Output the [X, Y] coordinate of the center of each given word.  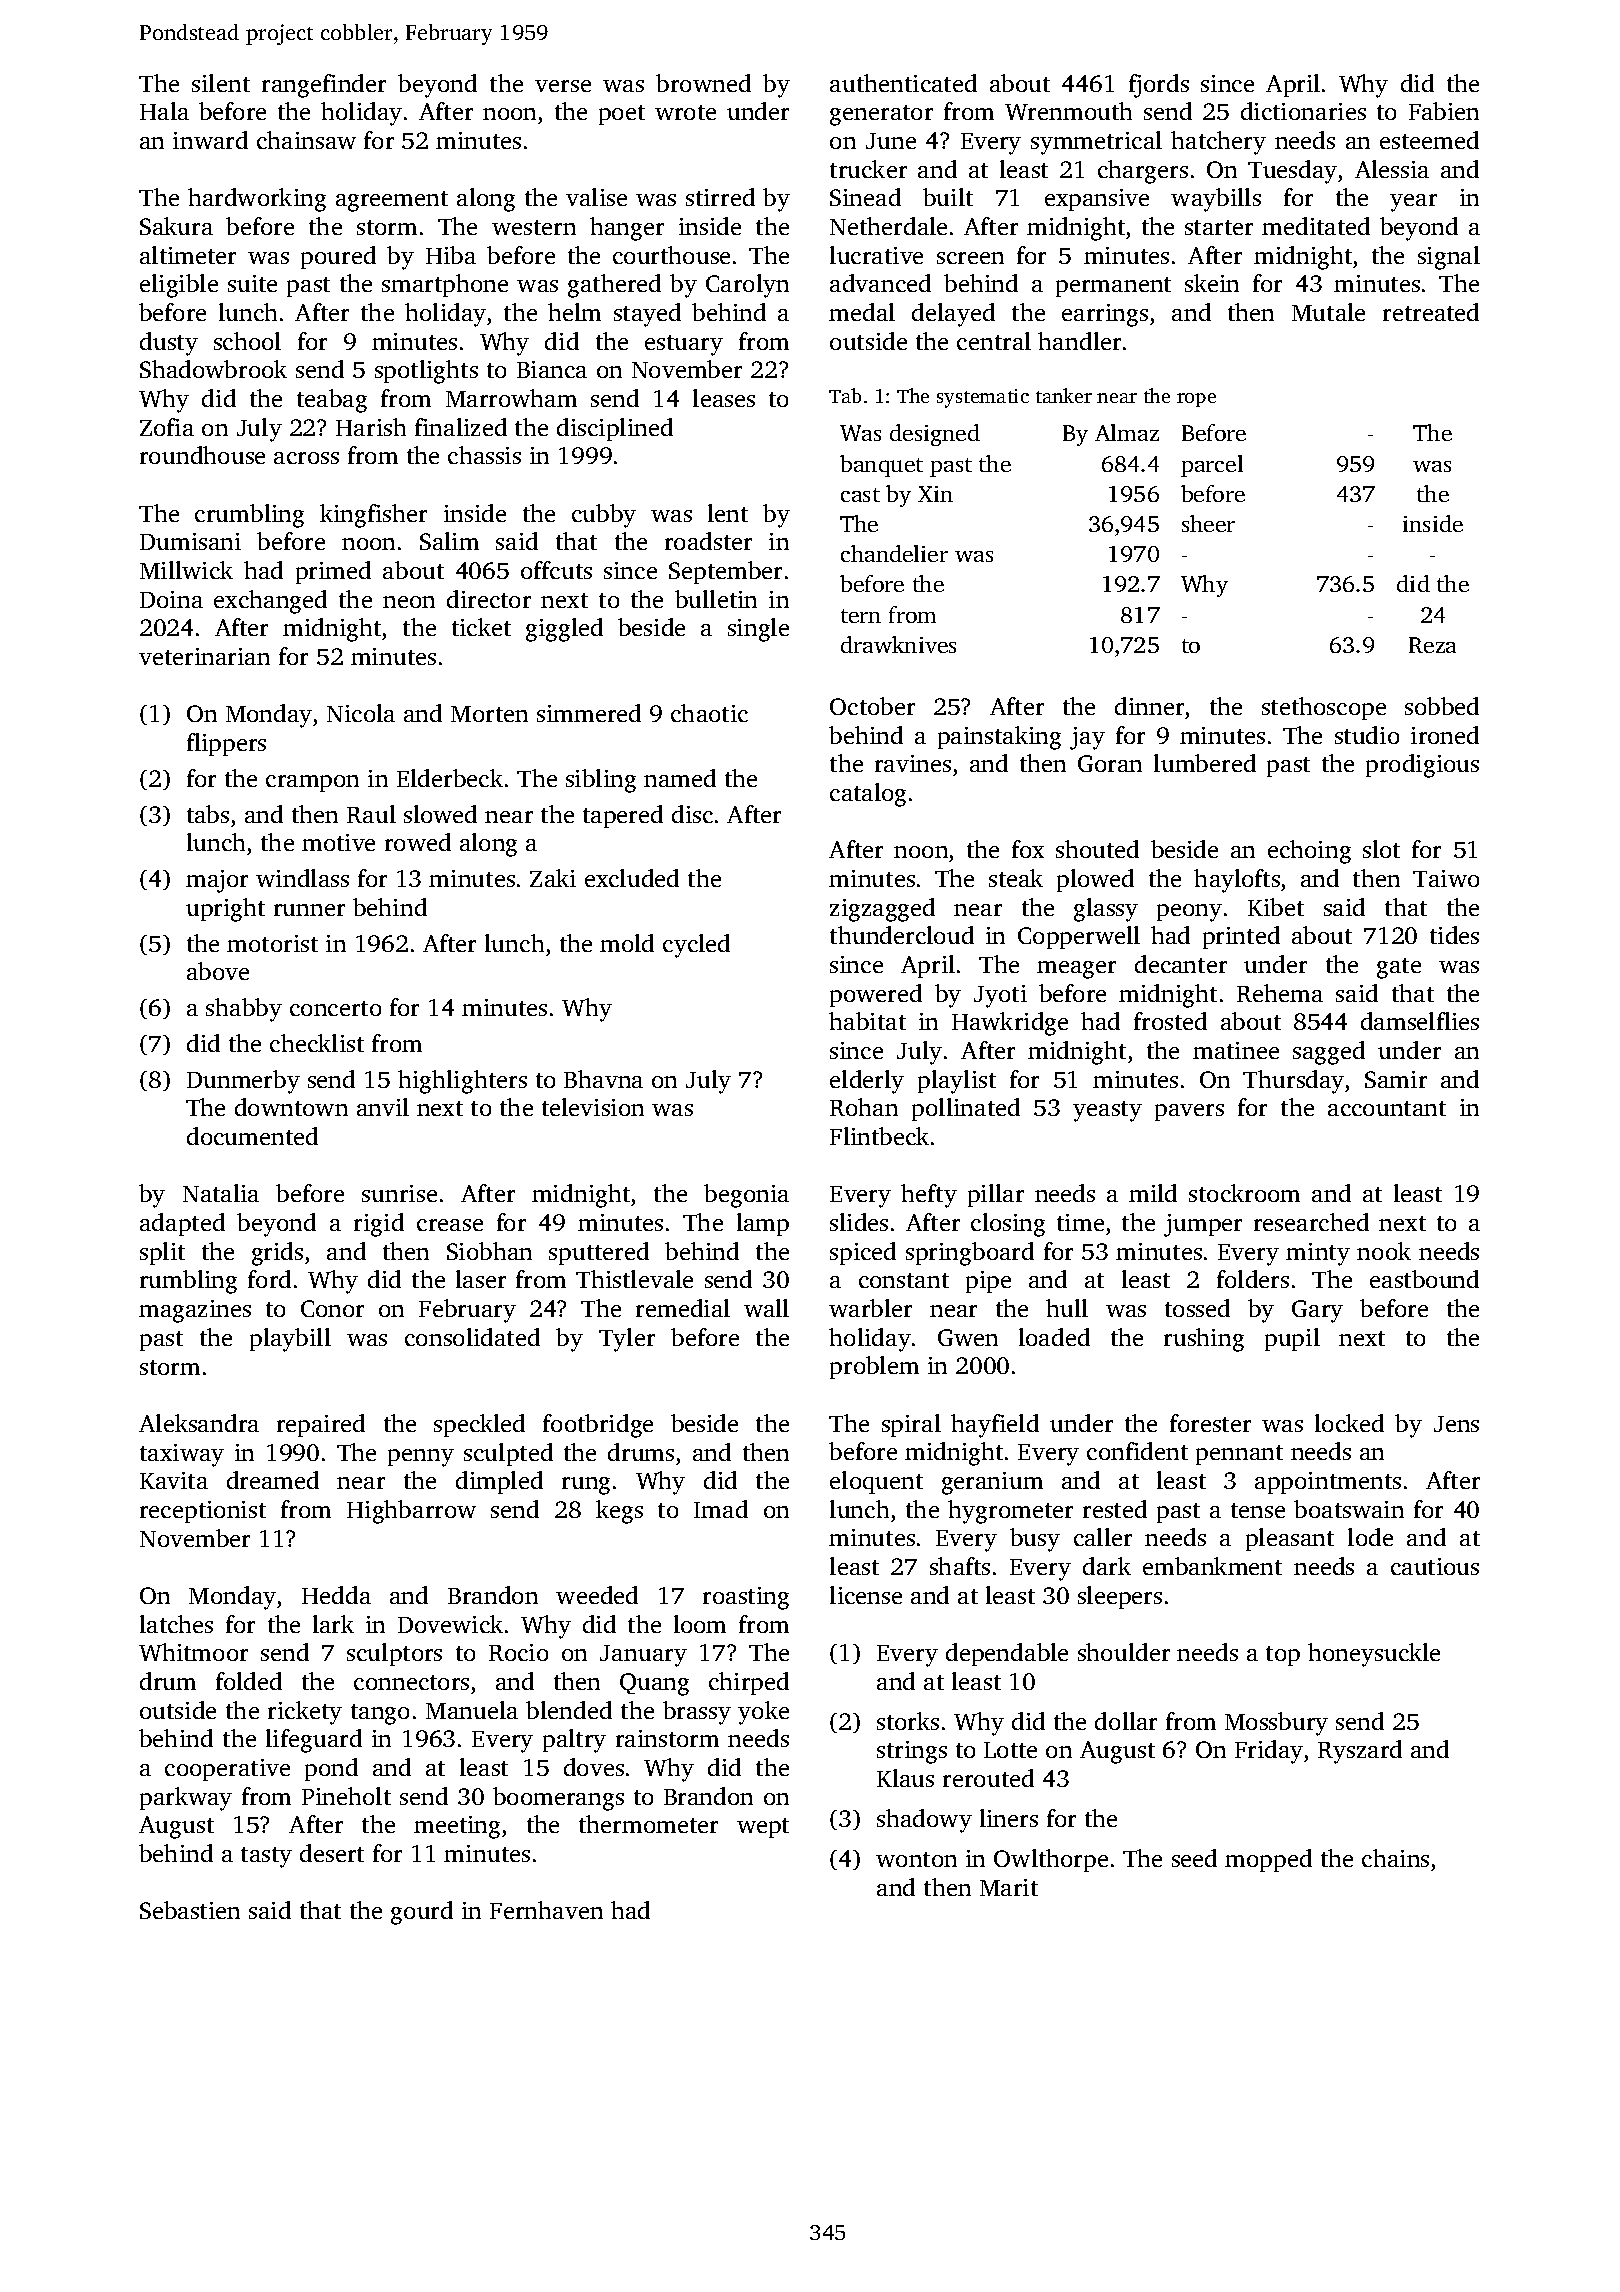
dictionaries [1303, 111]
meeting [457, 1827]
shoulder [1124, 1652]
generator [881, 115]
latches [176, 1624]
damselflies [1420, 1021]
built [948, 197]
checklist [317, 1043]
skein [1212, 283]
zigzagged [882, 910]
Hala [164, 111]
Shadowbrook [213, 369]
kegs [619, 1512]
